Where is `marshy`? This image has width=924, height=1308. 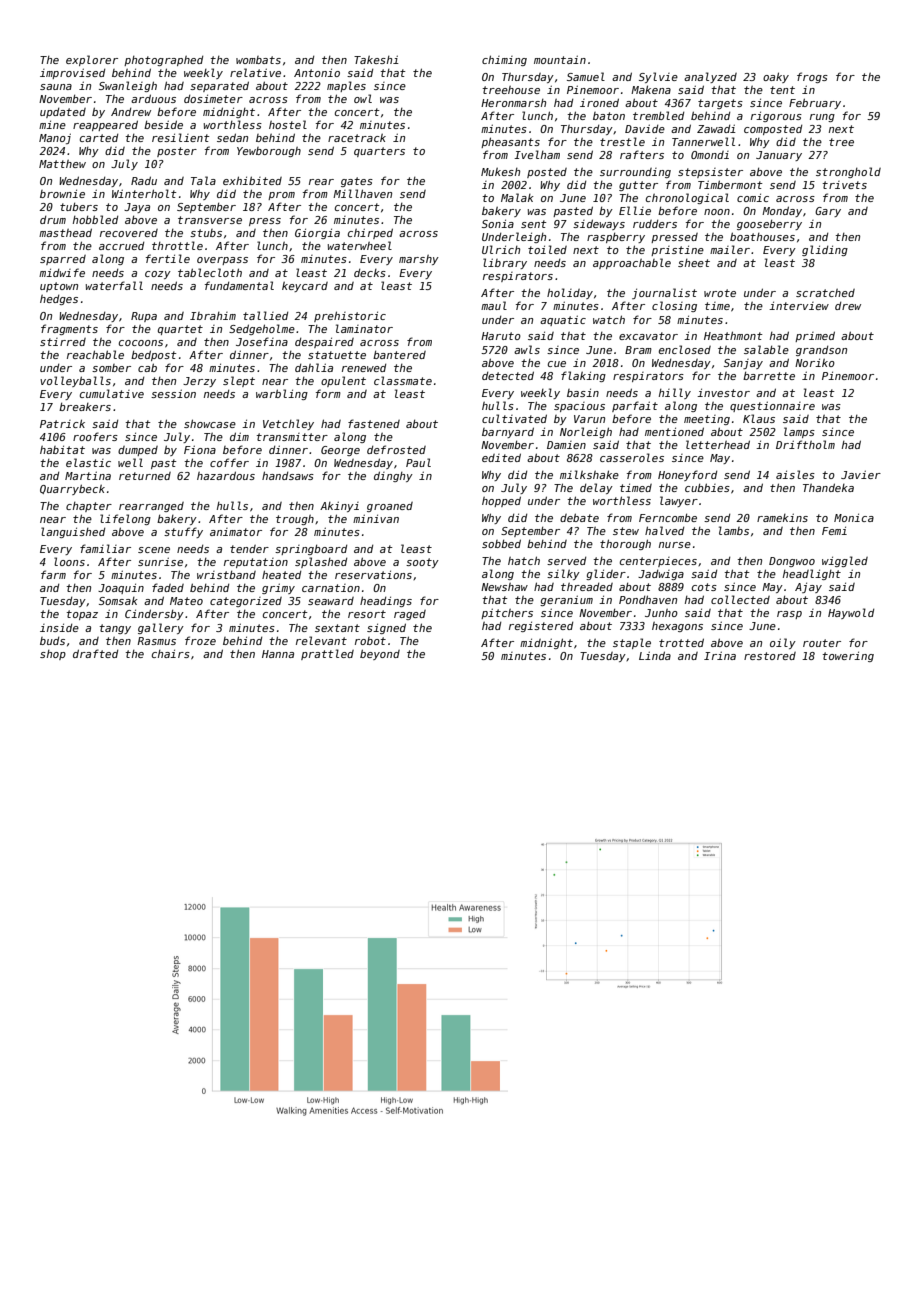
marshy is located at coordinates (419, 260).
